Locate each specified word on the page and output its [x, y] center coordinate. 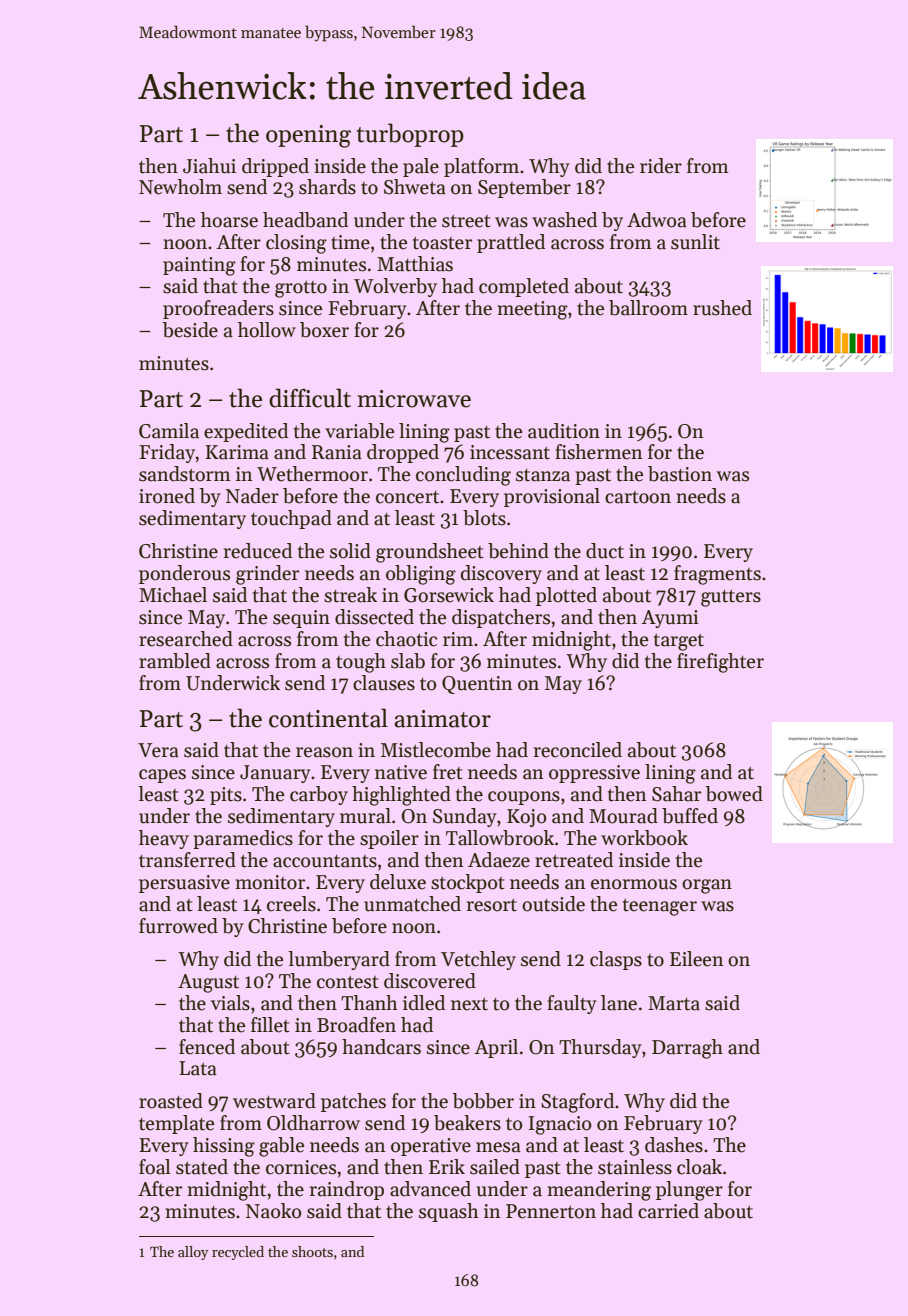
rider [661, 166]
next [469, 1004]
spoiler [389, 839]
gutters [731, 598]
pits [226, 796]
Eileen [697, 959]
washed [564, 220]
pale [421, 167]
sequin [301, 619]
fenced [207, 1047]
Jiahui [209, 166]
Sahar [676, 794]
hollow [267, 330]
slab [408, 661]
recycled [238, 1253]
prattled [511, 243]
